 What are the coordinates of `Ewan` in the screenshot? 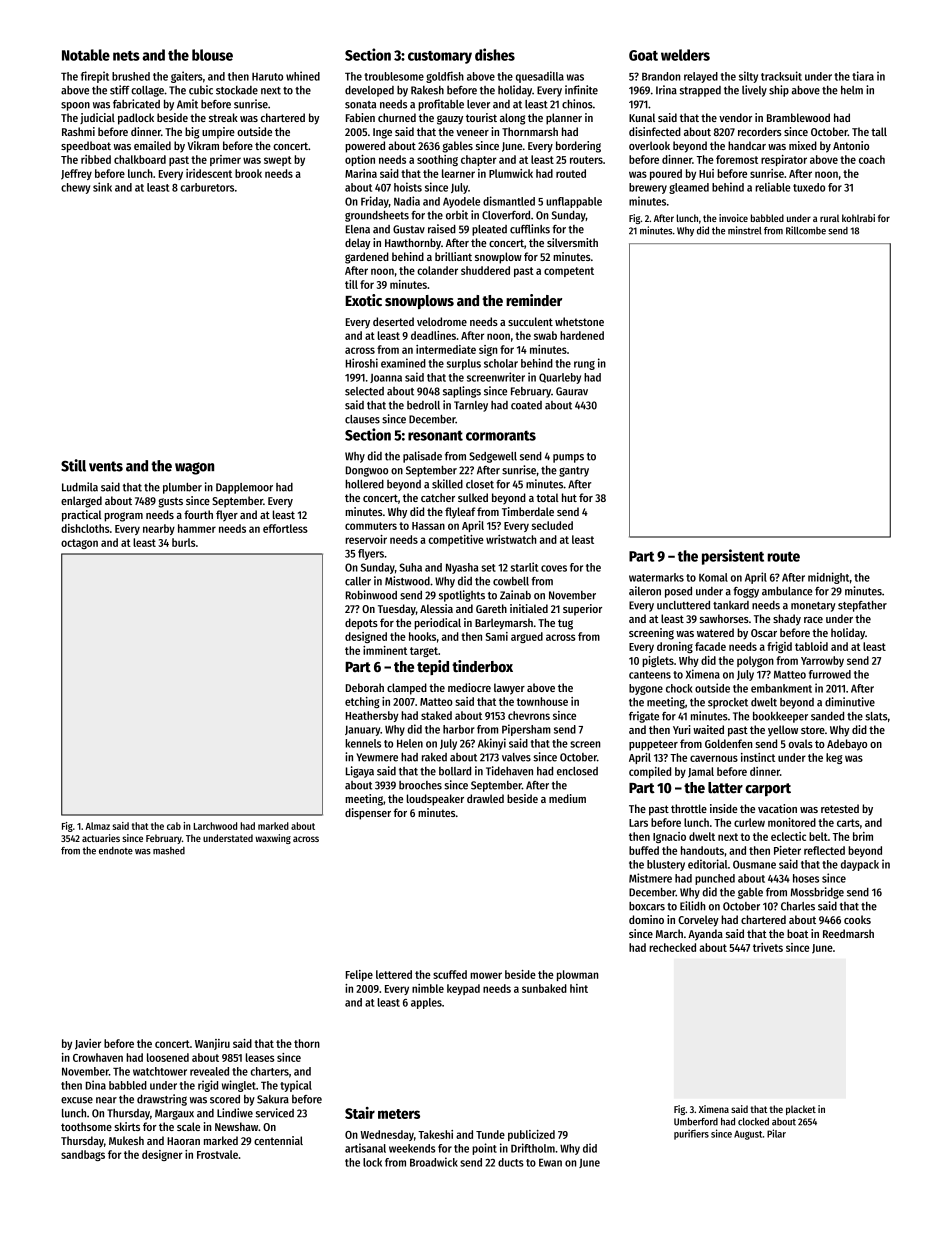 It's located at (550, 1162).
